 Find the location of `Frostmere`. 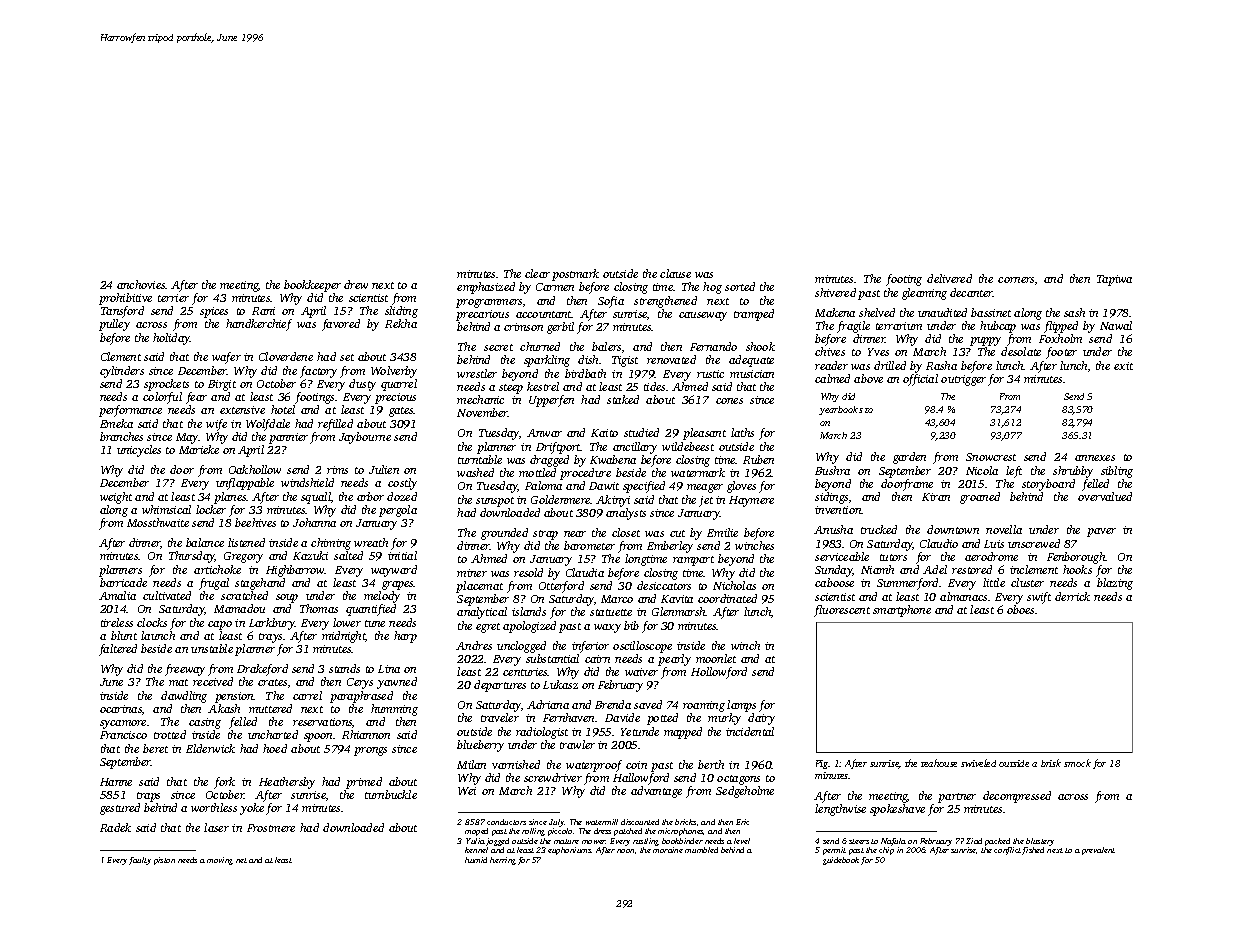

Frostmere is located at coordinates (271, 828).
